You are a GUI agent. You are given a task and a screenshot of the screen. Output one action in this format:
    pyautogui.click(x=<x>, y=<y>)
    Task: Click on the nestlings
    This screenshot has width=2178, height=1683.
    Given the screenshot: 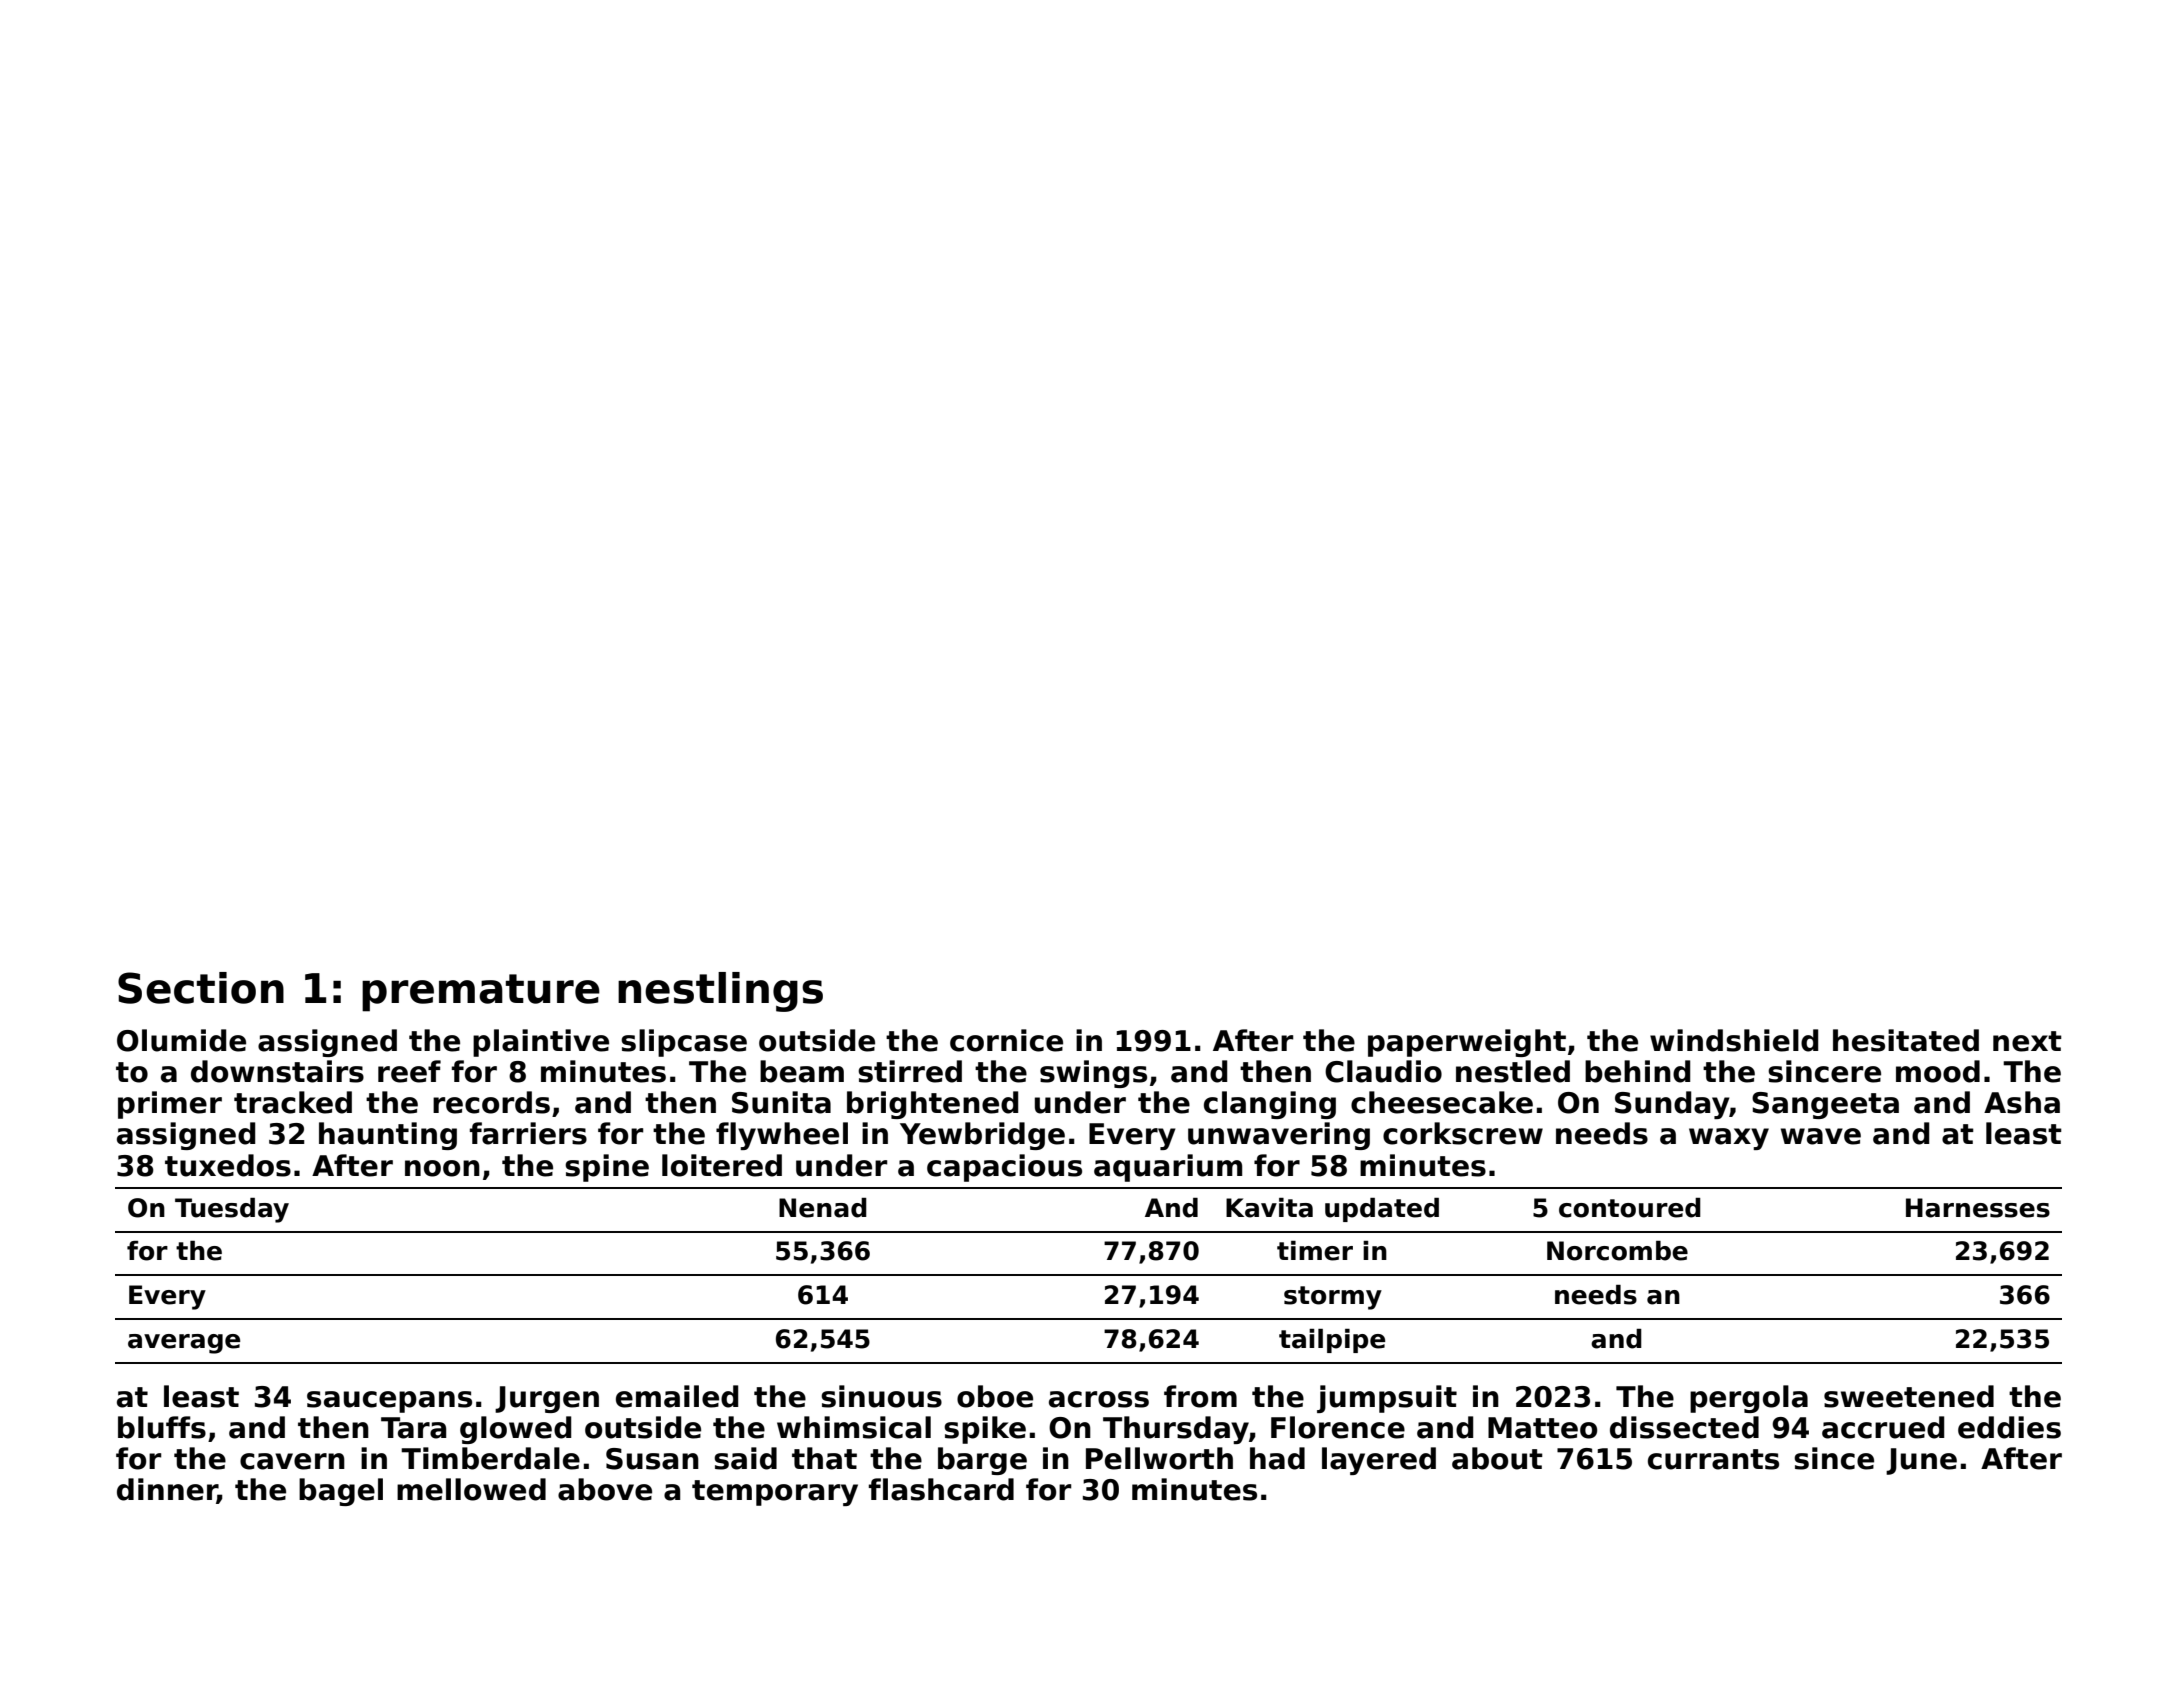 What is the action you would take?
    pyautogui.click(x=720, y=992)
